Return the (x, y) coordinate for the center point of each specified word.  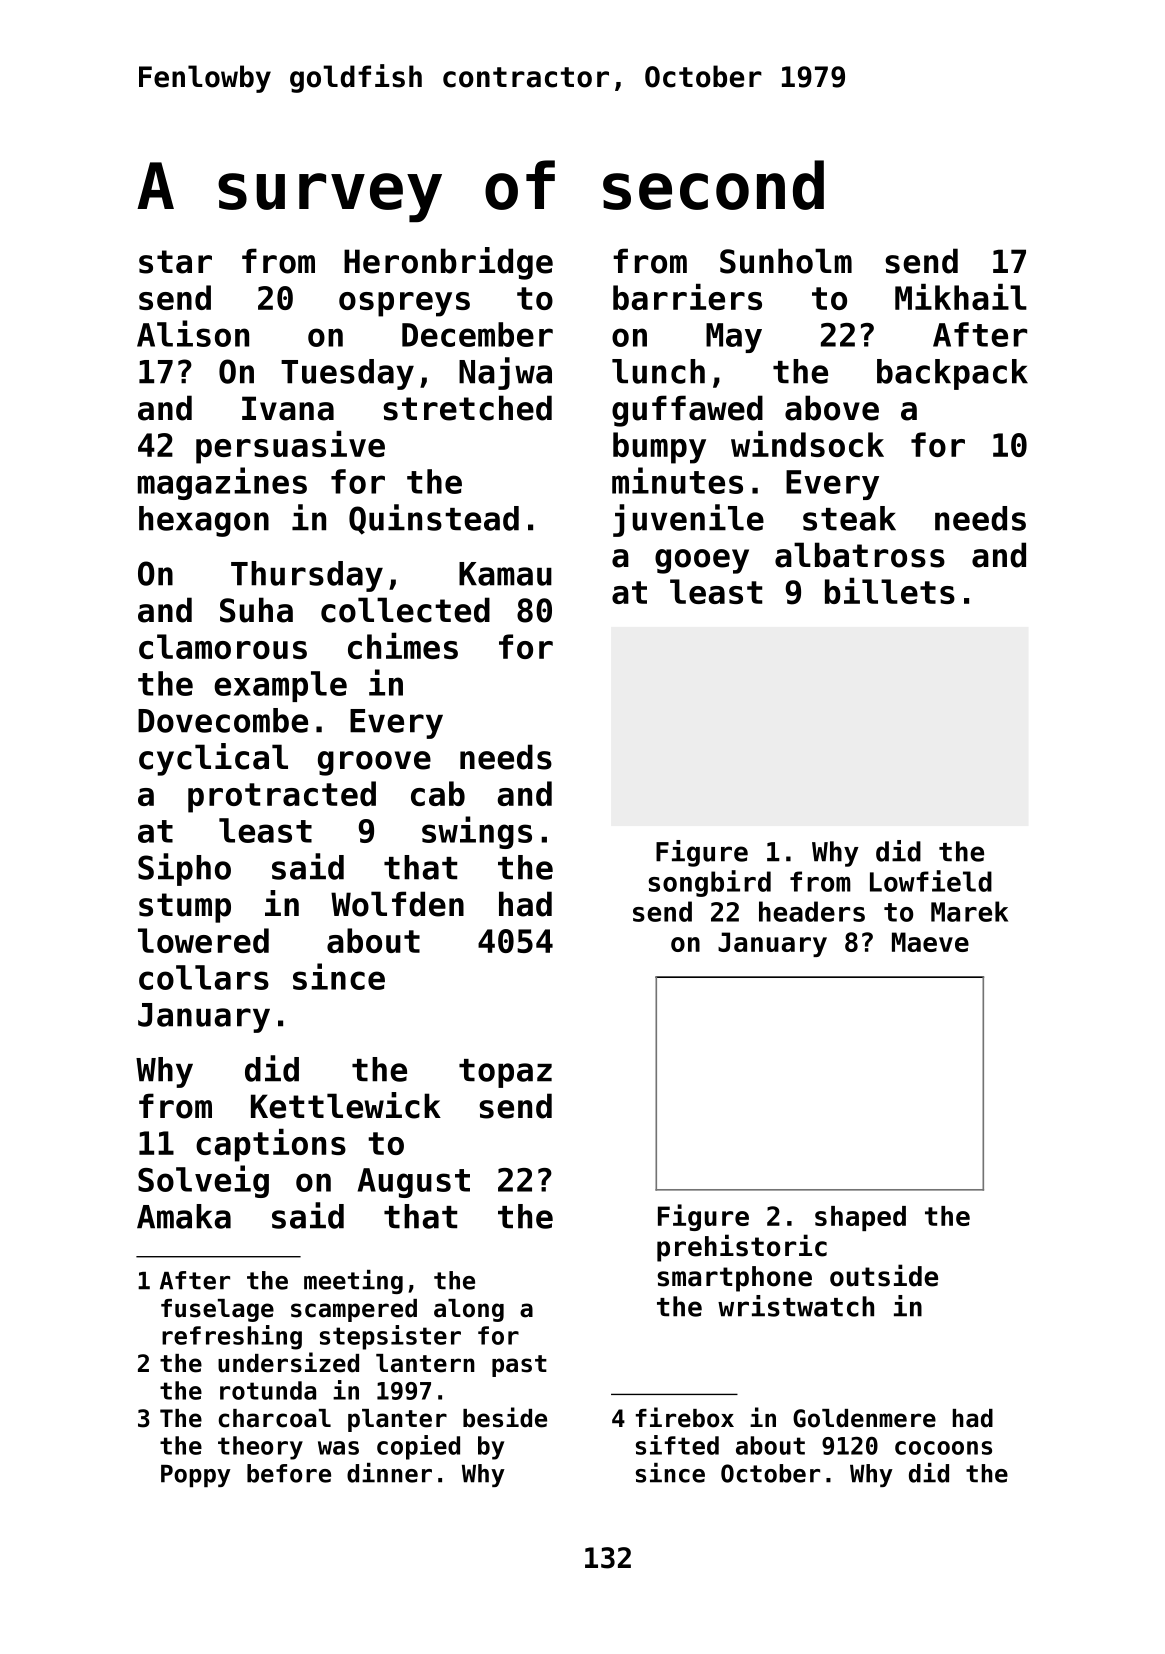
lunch (658, 371)
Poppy (196, 1476)
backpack (952, 374)
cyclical (213, 759)
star (175, 262)
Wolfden (397, 904)
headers (812, 911)
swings (477, 832)
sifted (677, 1445)
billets (890, 591)
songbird (710, 883)
